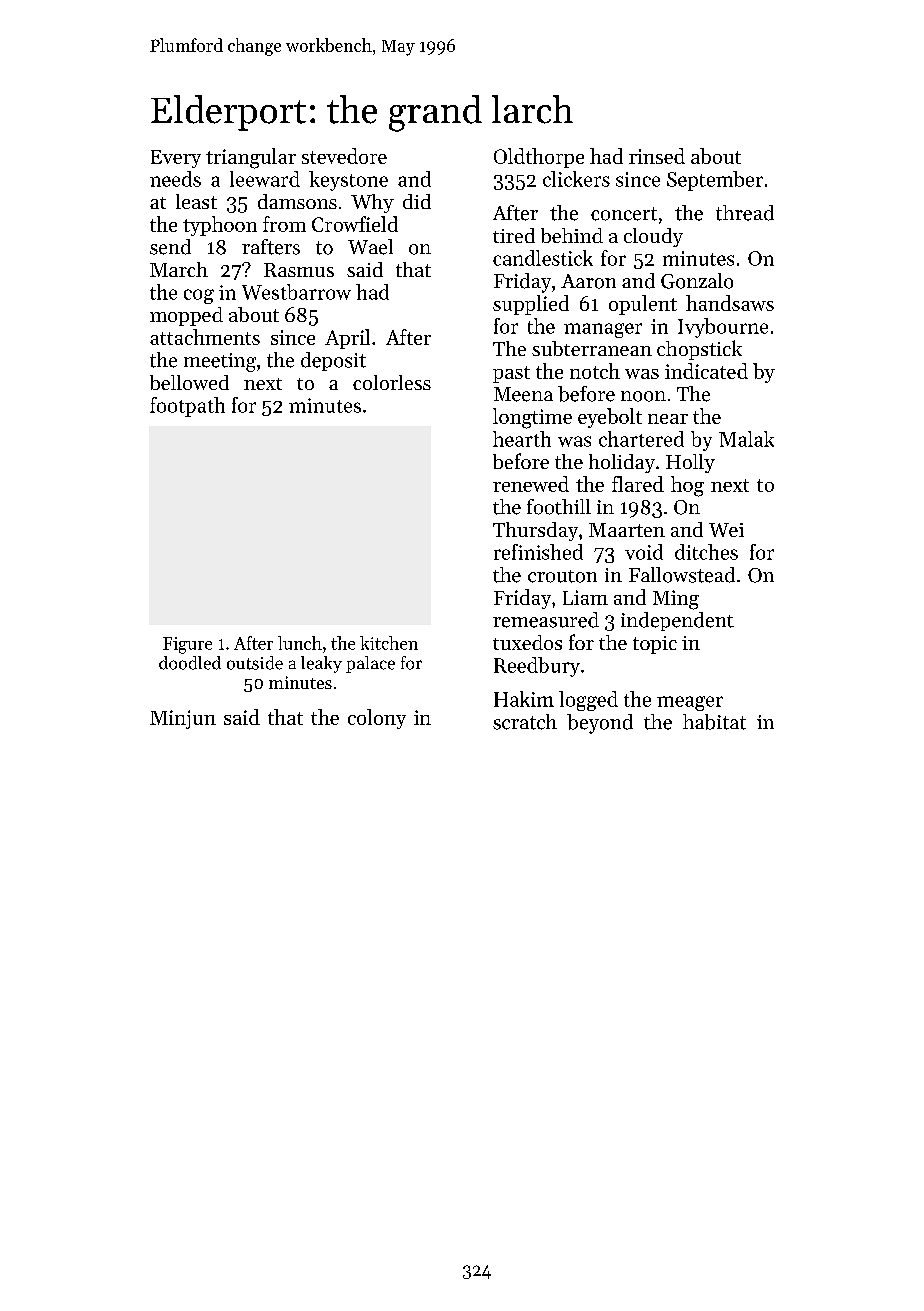  What do you see at coordinates (531, 484) in the page?
I see `renewed` at bounding box center [531, 484].
